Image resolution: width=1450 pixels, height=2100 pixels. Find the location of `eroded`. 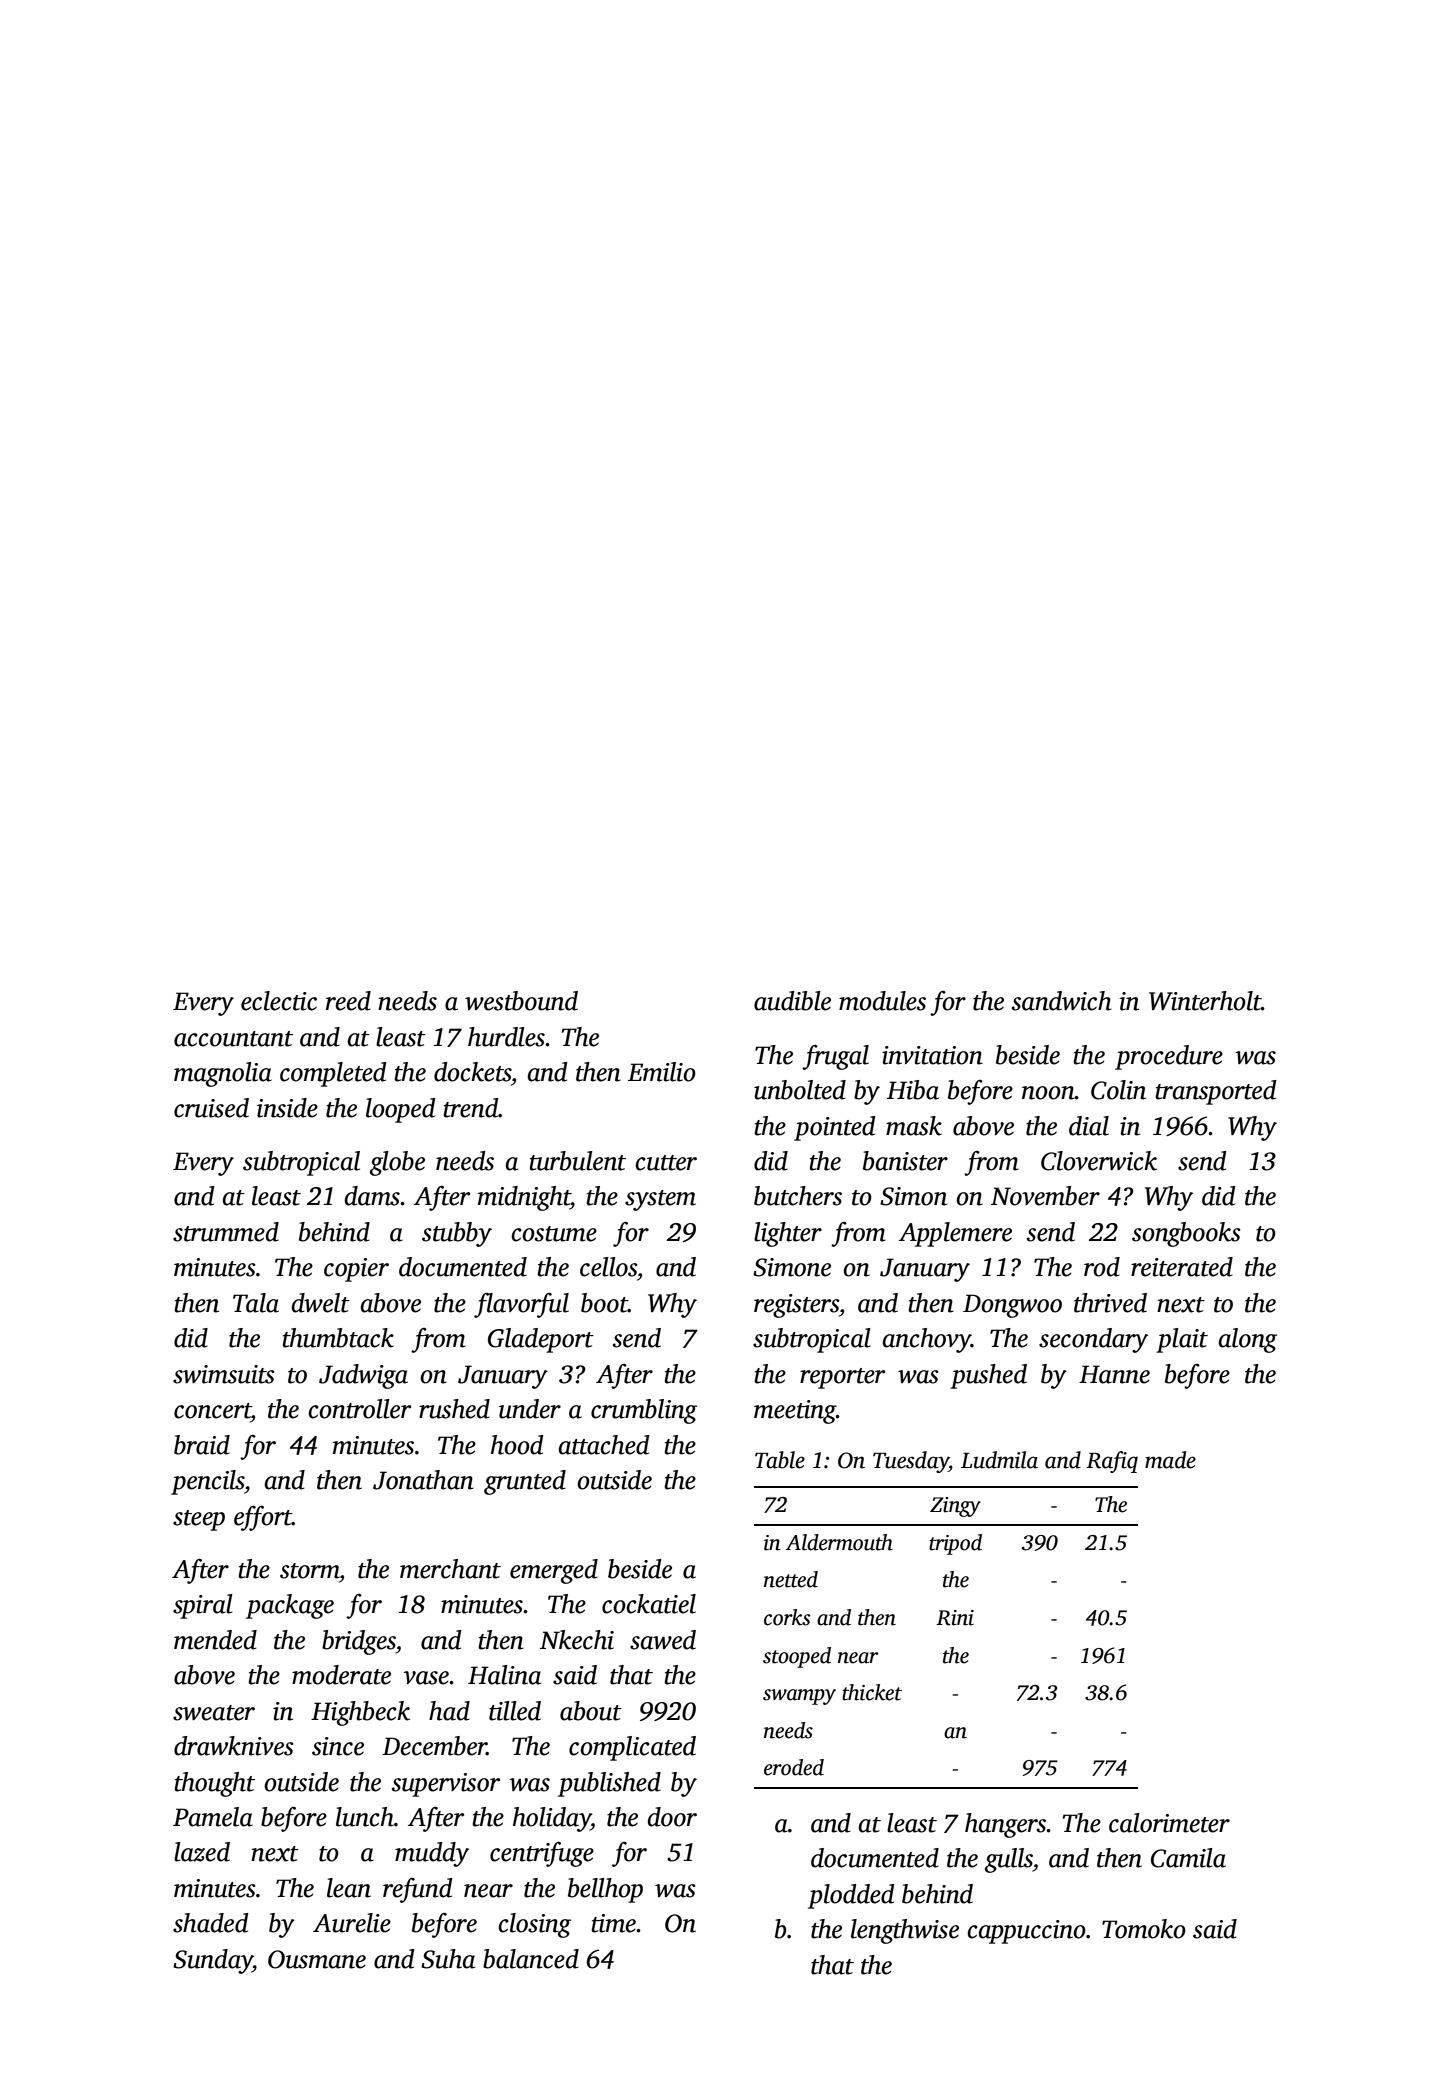

eroded is located at coordinates (794, 1767).
